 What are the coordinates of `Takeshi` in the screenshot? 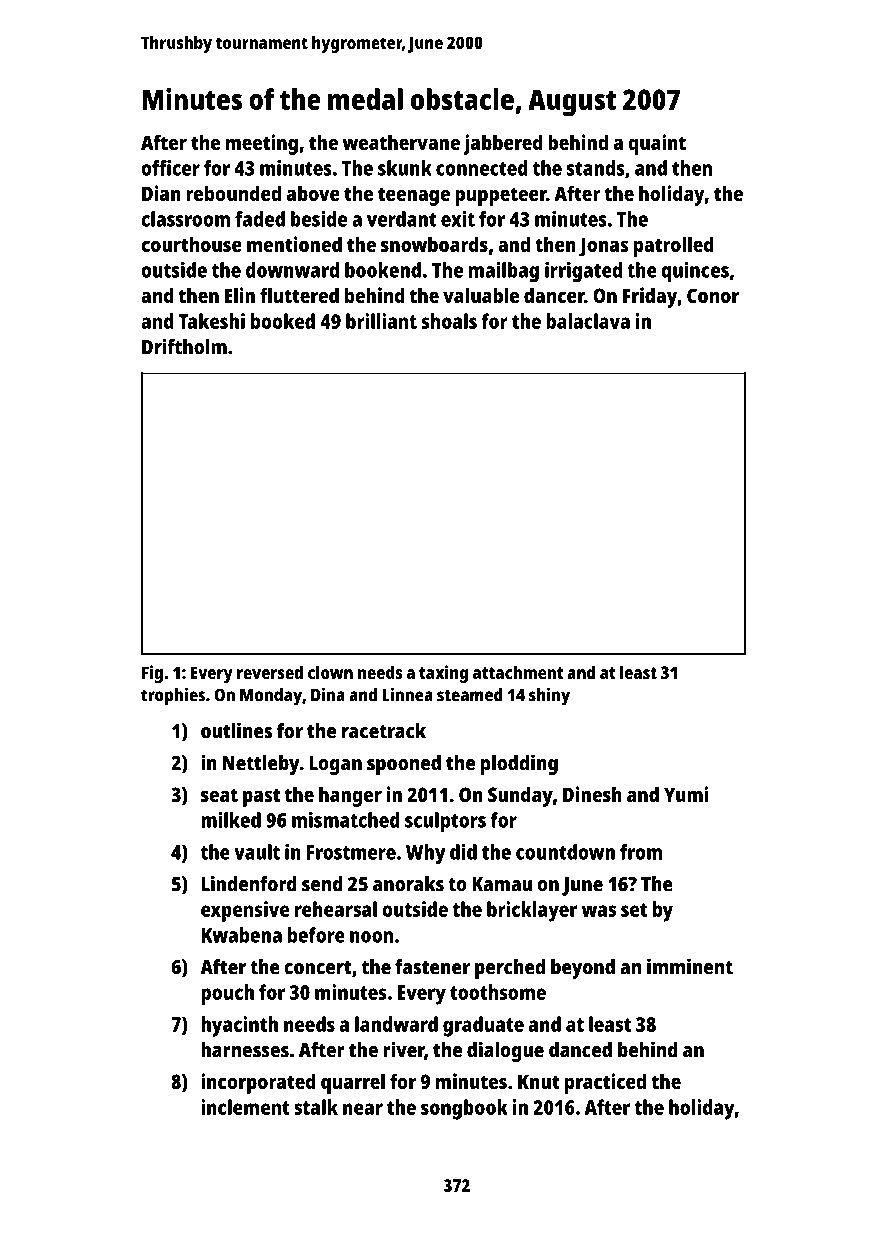 It's located at (212, 321).
